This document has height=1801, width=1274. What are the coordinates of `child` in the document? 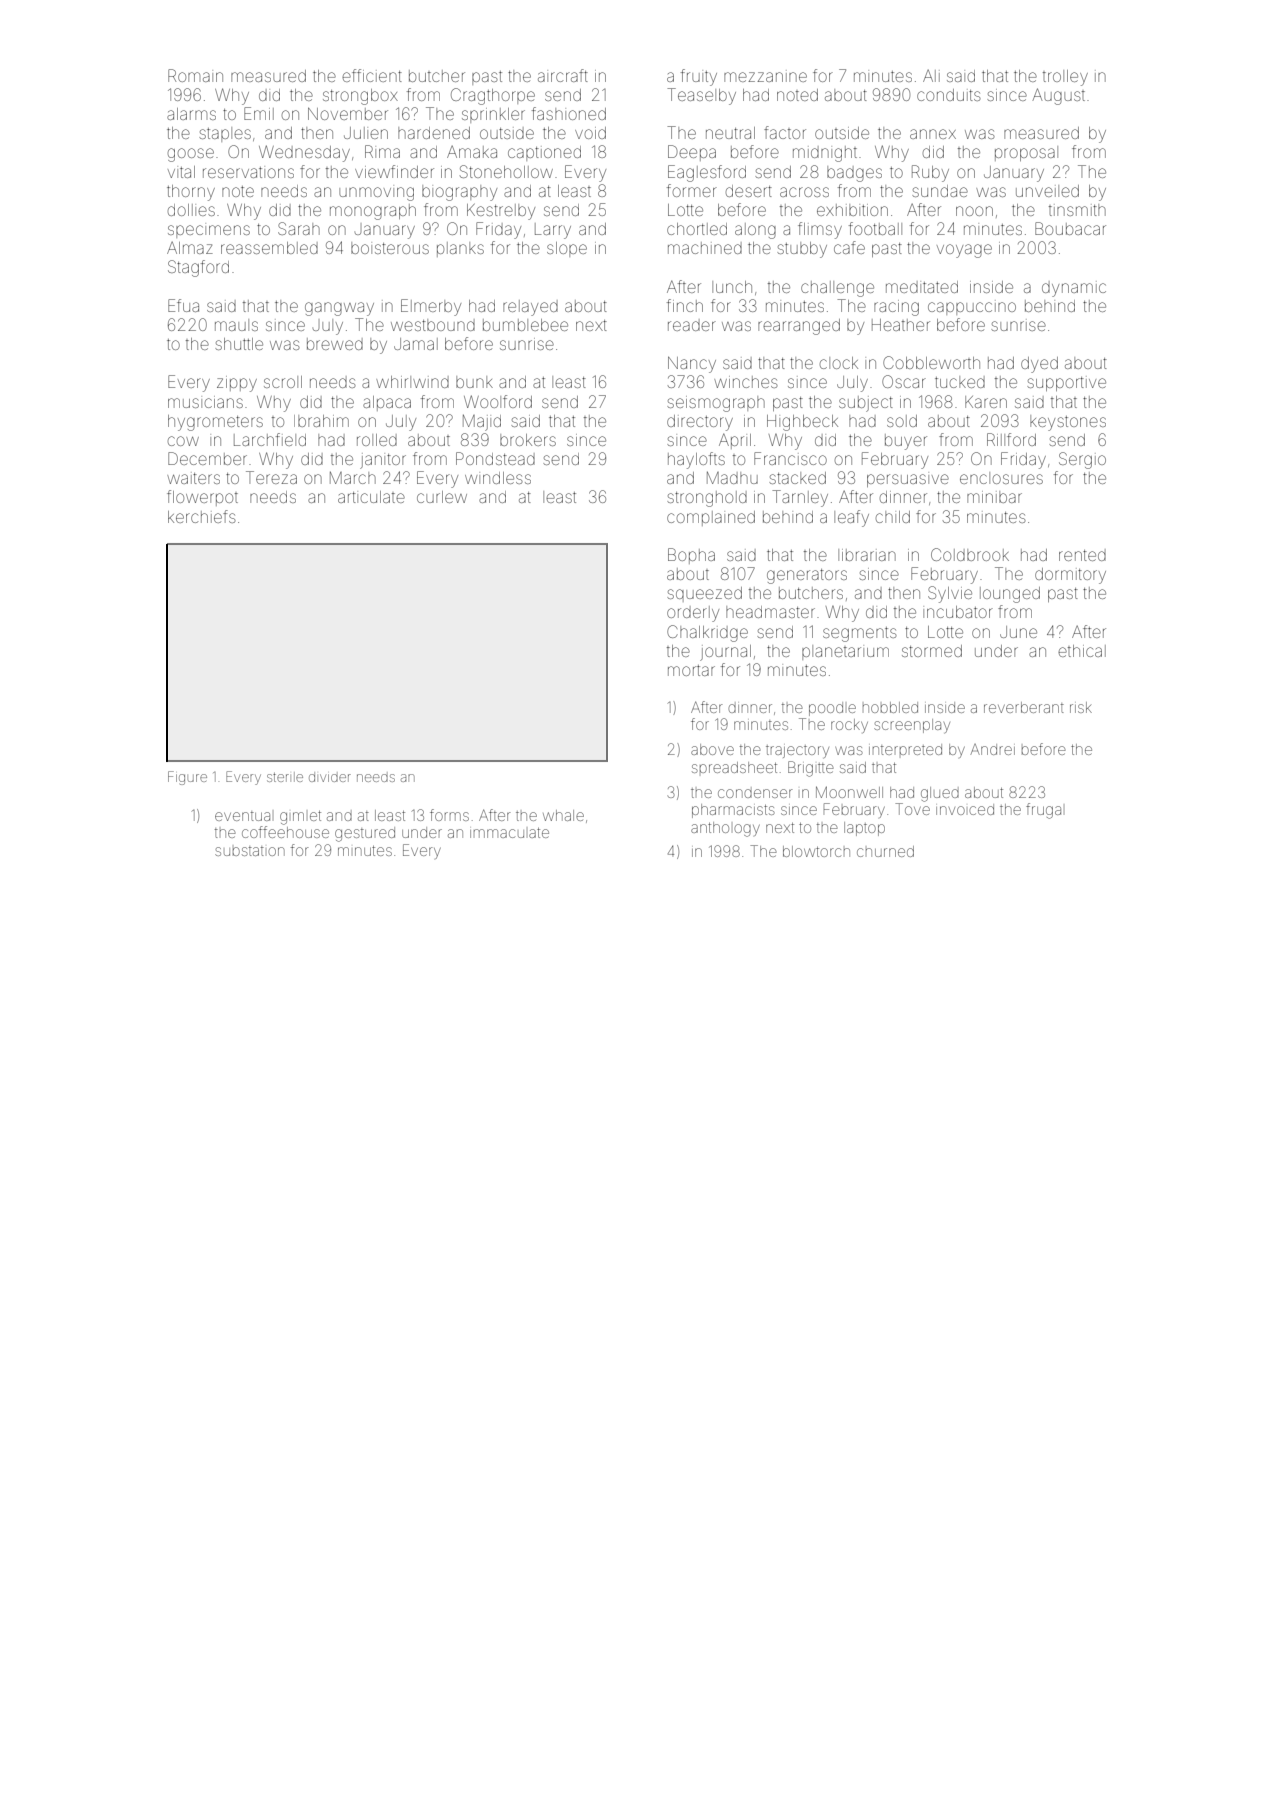 It's located at (893, 517).
